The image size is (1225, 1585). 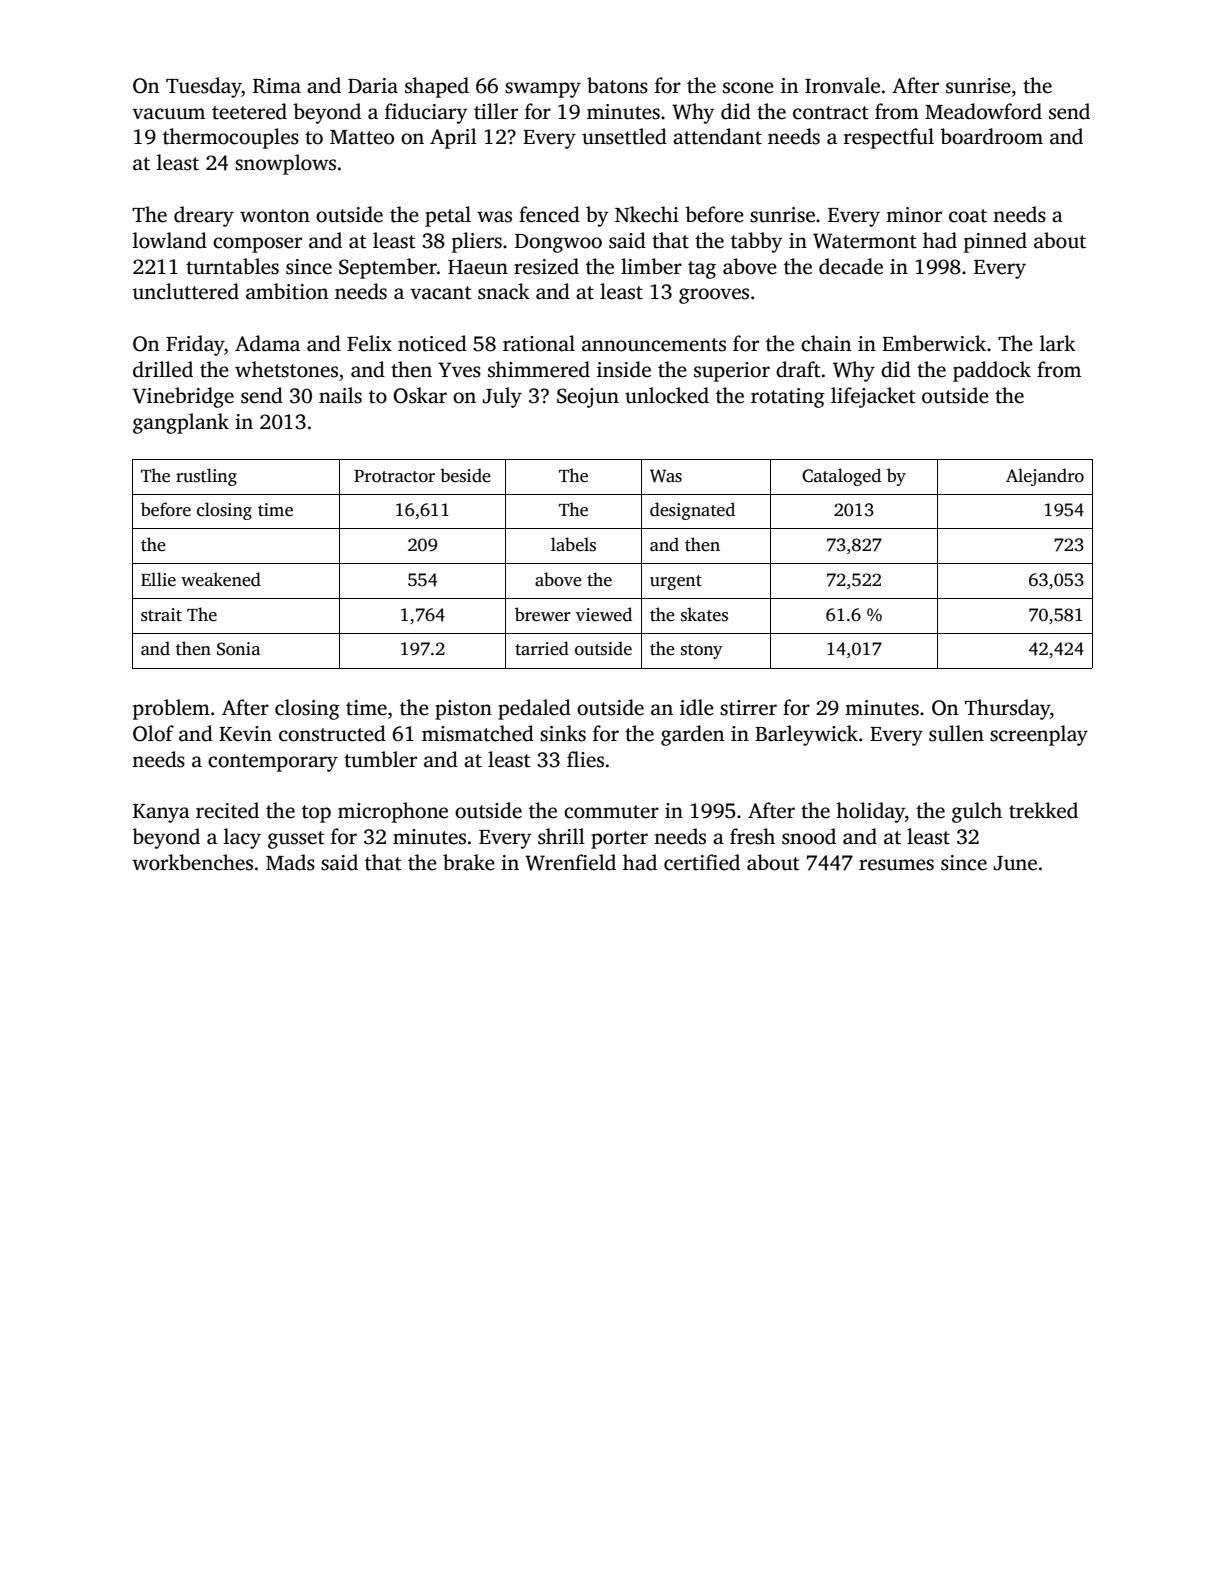 What do you see at coordinates (873, 397) in the image?
I see `lifejacket` at bounding box center [873, 397].
